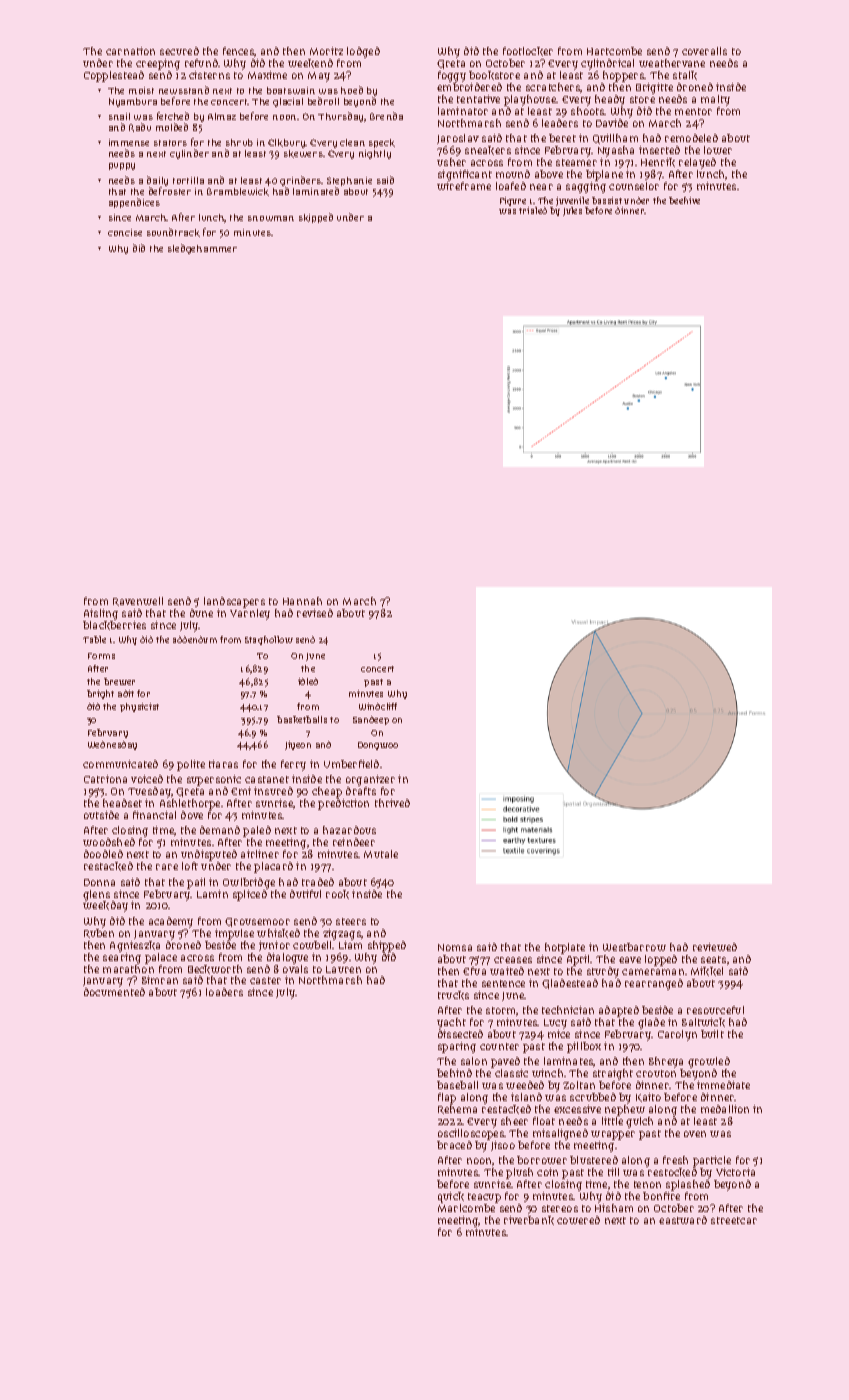 This screenshot has height=1400, width=849. Describe the element at coordinates (691, 138) in the screenshot. I see `remodeled` at that location.
